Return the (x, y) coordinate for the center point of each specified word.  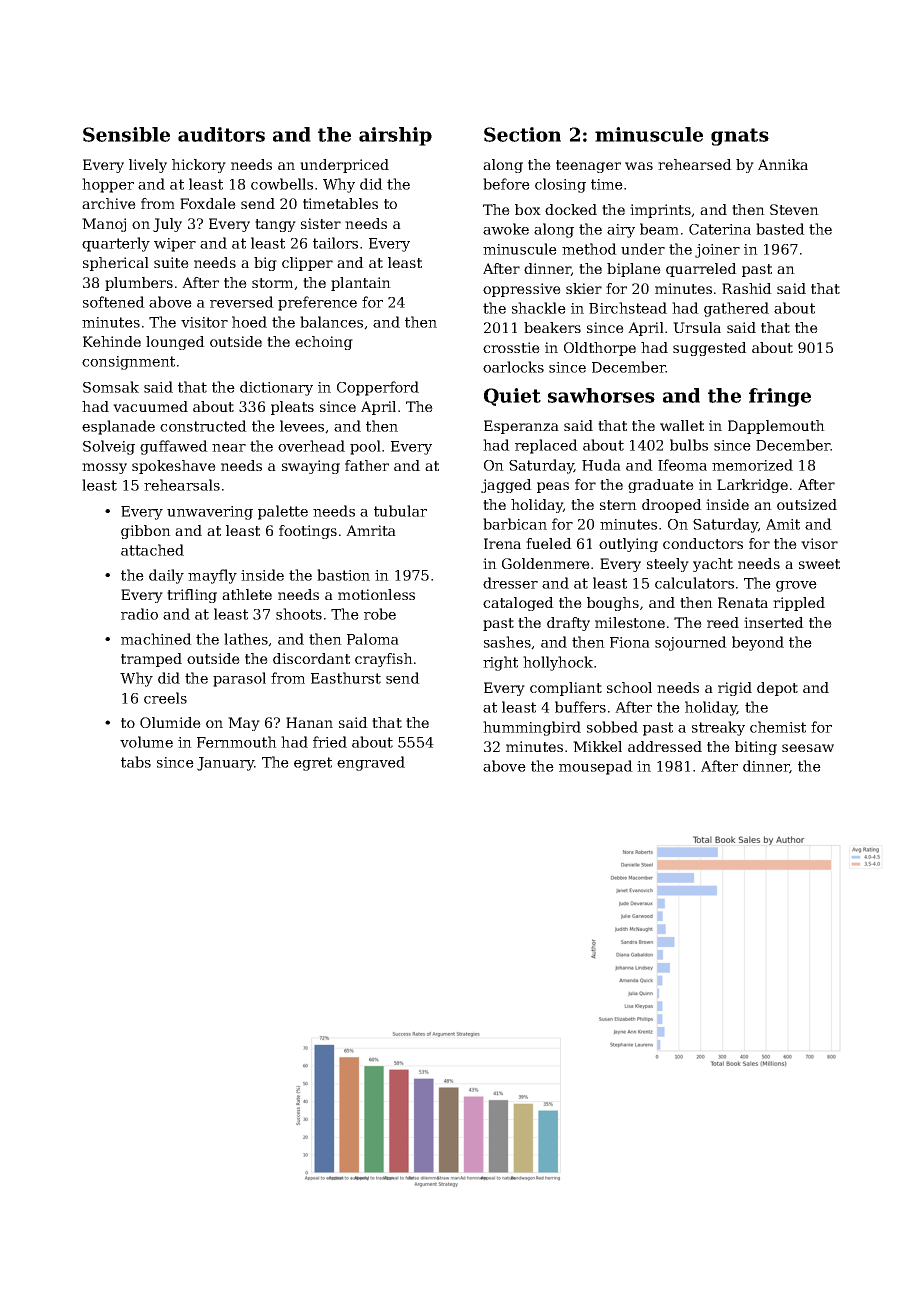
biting (756, 748)
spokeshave (174, 467)
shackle (539, 308)
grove (796, 586)
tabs (136, 762)
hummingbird (532, 728)
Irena (502, 543)
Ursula (697, 327)
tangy (275, 225)
